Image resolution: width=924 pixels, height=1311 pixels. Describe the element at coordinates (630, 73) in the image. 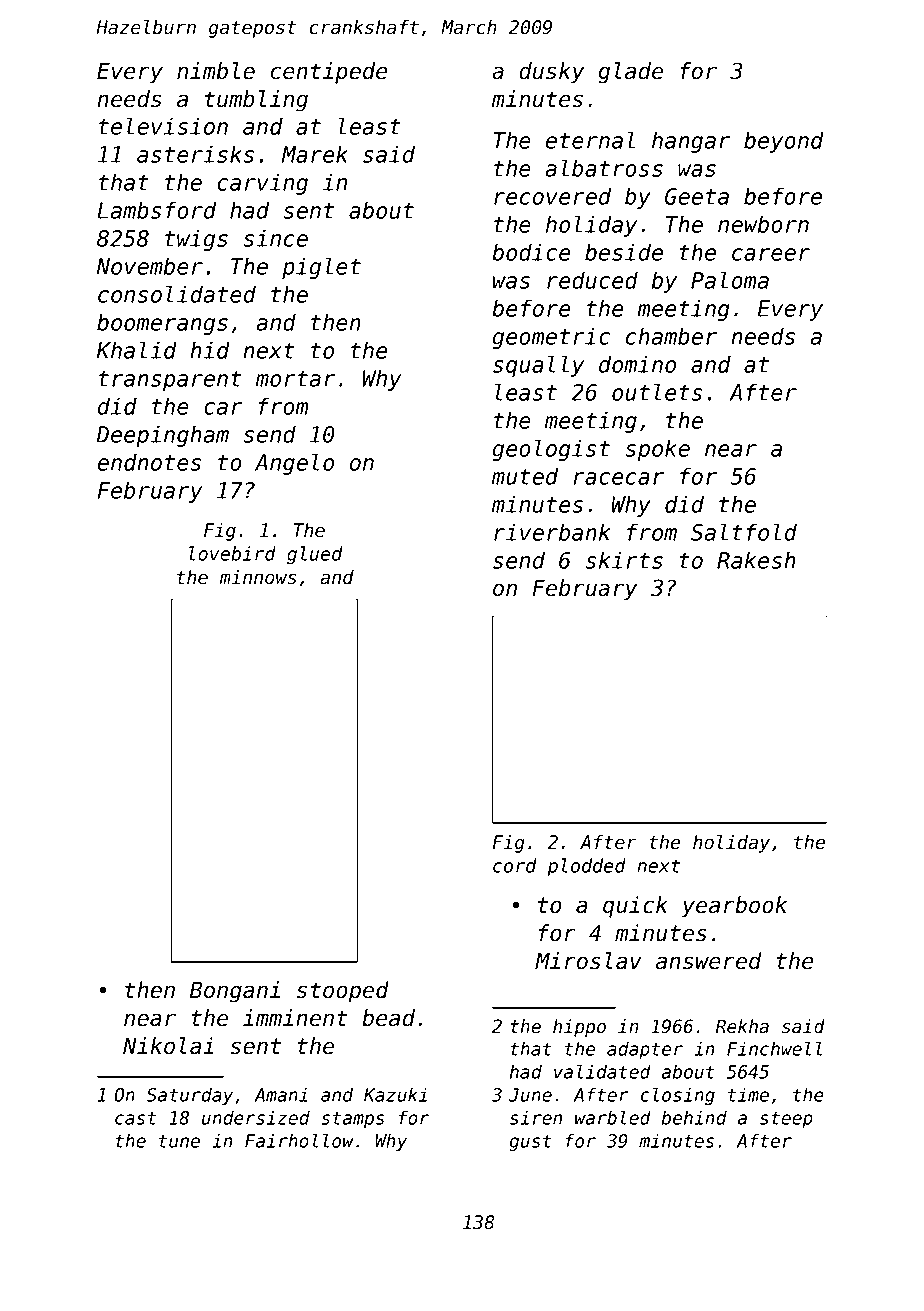

I see `glade` at that location.
